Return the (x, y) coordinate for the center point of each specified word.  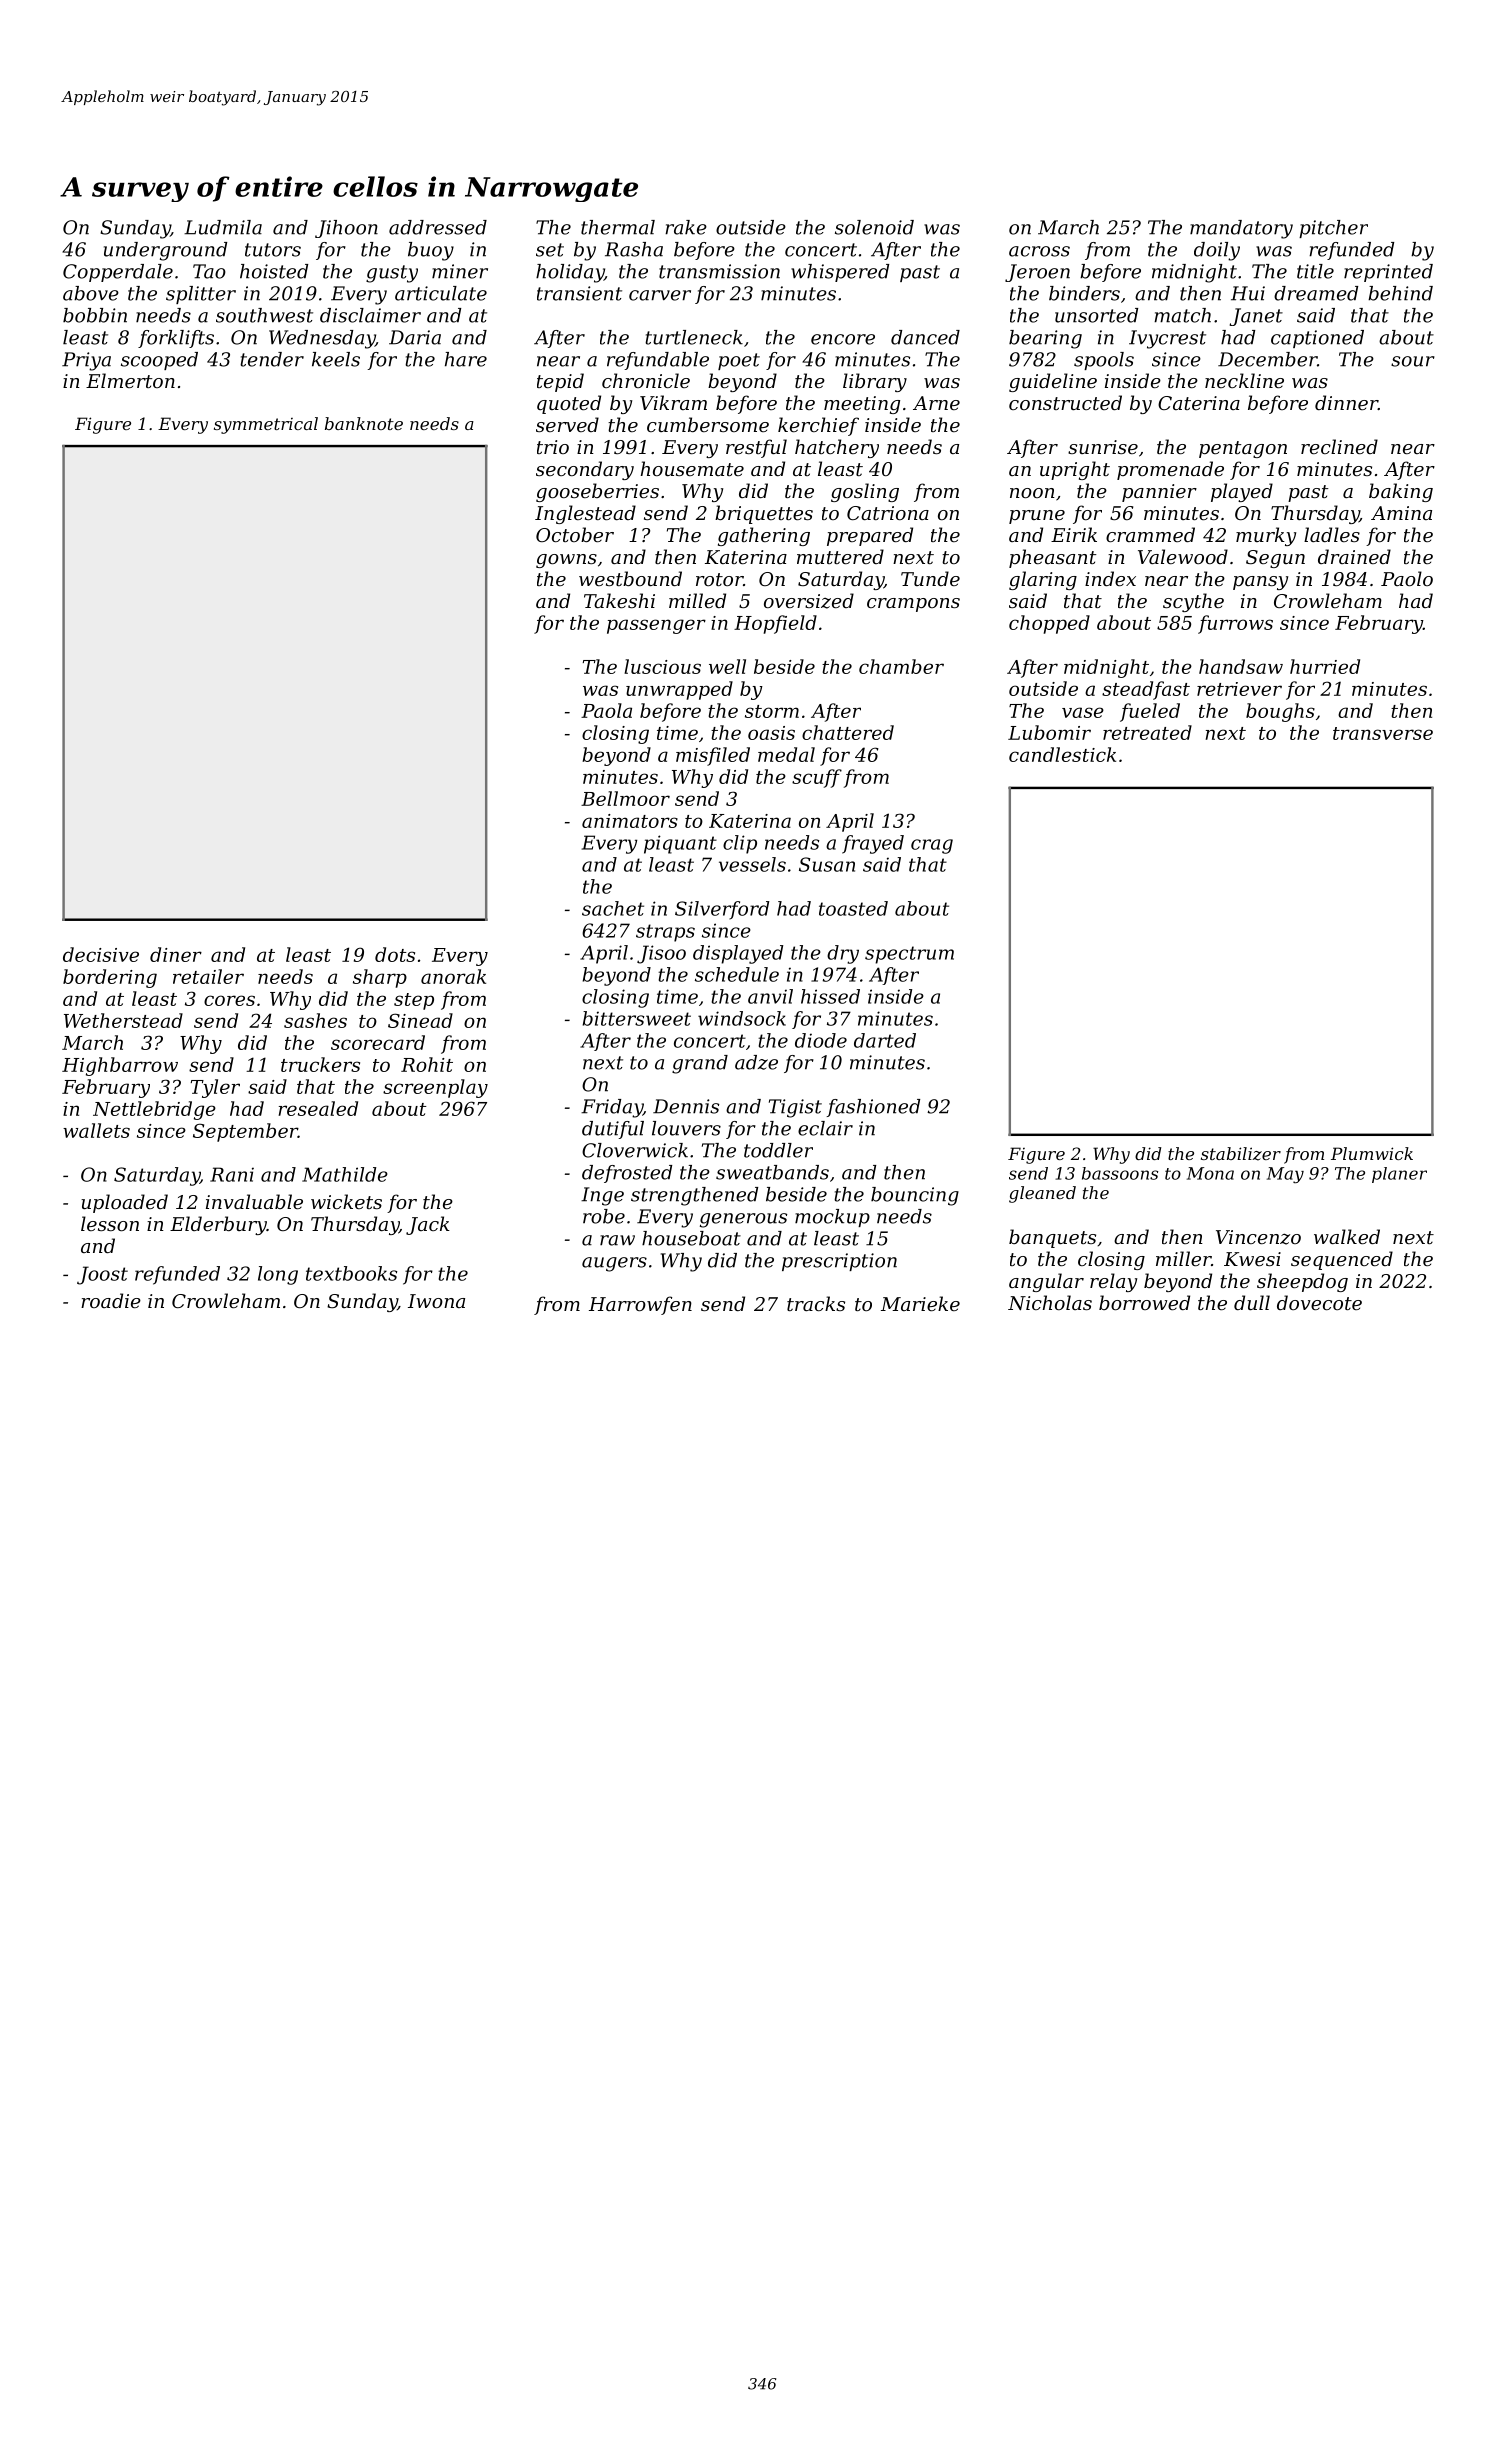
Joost (102, 1275)
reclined (1339, 446)
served (567, 424)
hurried (1325, 666)
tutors (273, 250)
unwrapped (679, 690)
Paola (606, 710)
